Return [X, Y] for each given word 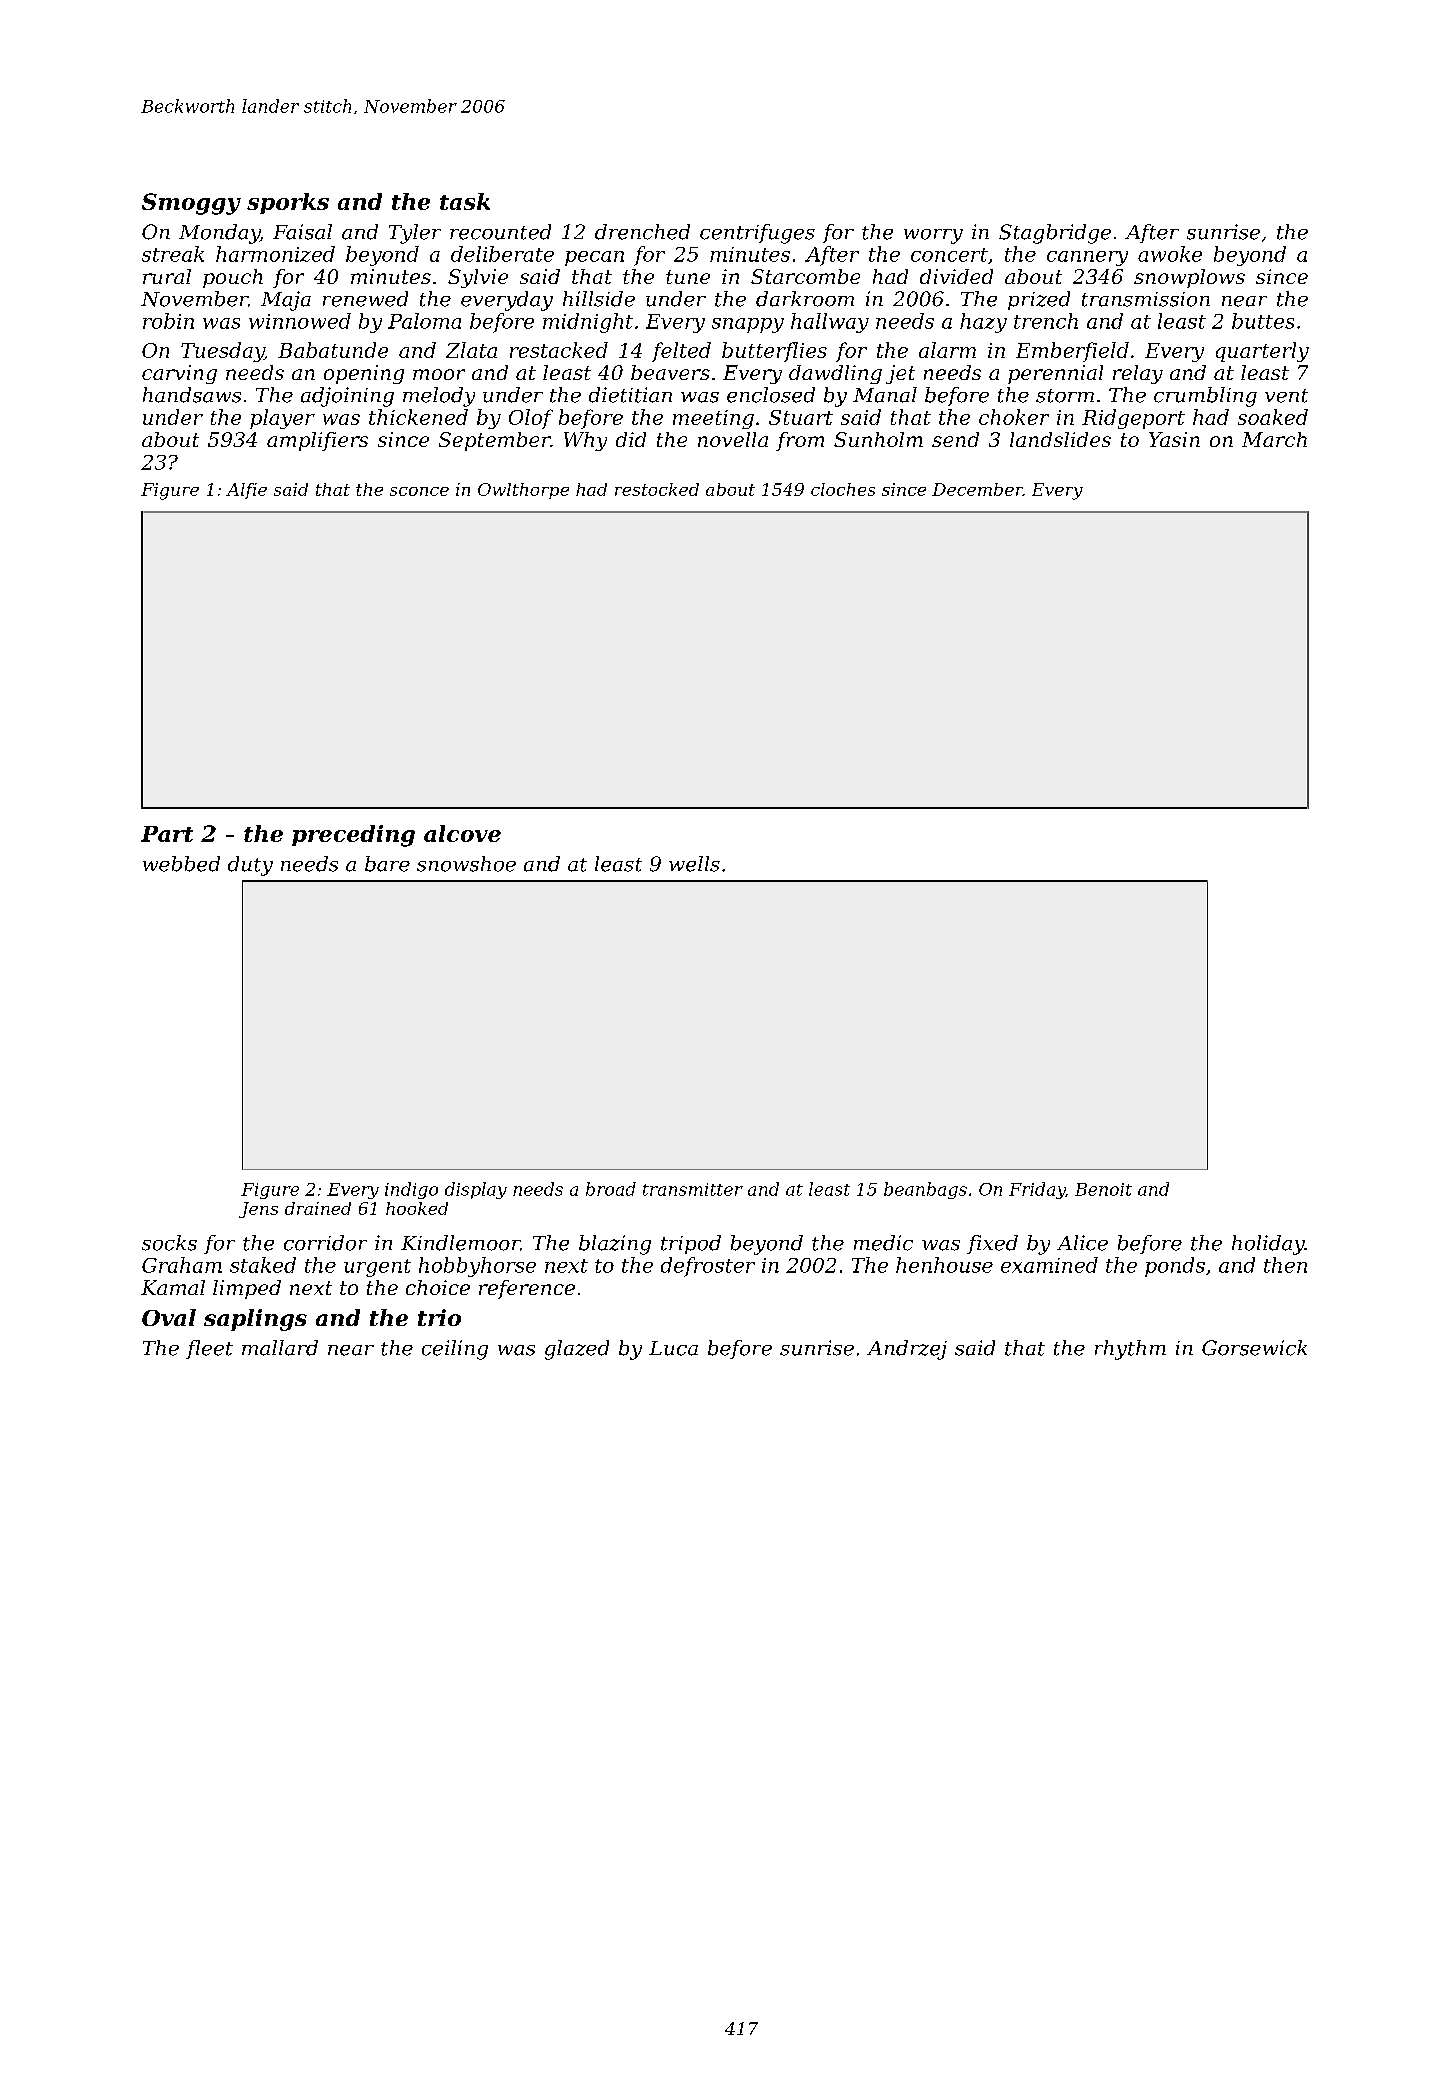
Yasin [1174, 439]
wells [694, 864]
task [465, 201]
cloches [843, 489]
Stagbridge [1055, 234]
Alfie [246, 491]
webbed [181, 864]
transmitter [693, 1189]
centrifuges [757, 234]
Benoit [1103, 1189]
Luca [673, 1348]
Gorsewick [1254, 1348]
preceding [353, 836]
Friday [1037, 1190]
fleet [209, 1349]
